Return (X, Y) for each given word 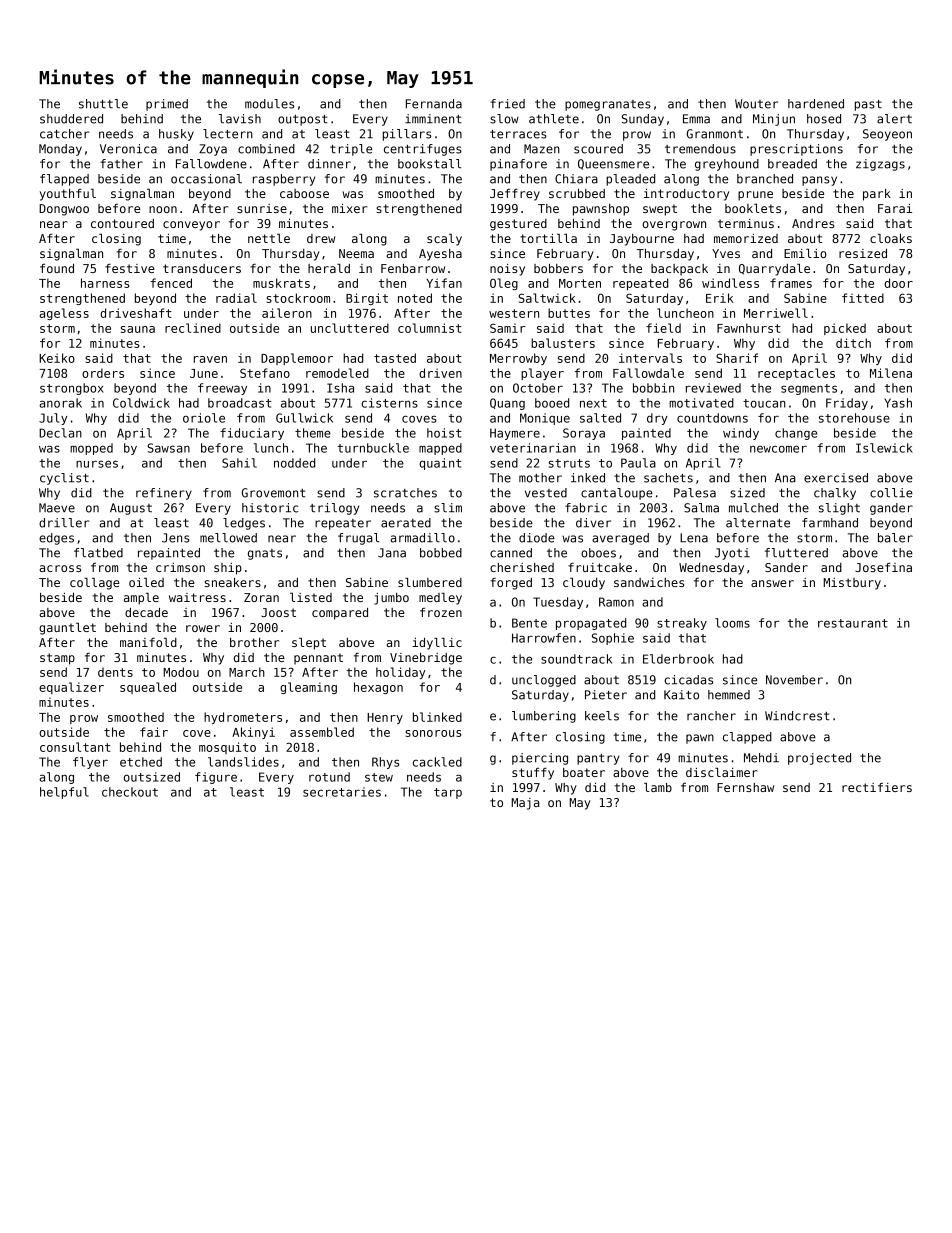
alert (894, 119)
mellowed (228, 538)
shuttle (103, 104)
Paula (638, 463)
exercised (836, 478)
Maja (525, 804)
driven (440, 373)
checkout (130, 792)
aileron (287, 313)
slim (448, 508)
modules (269, 104)
